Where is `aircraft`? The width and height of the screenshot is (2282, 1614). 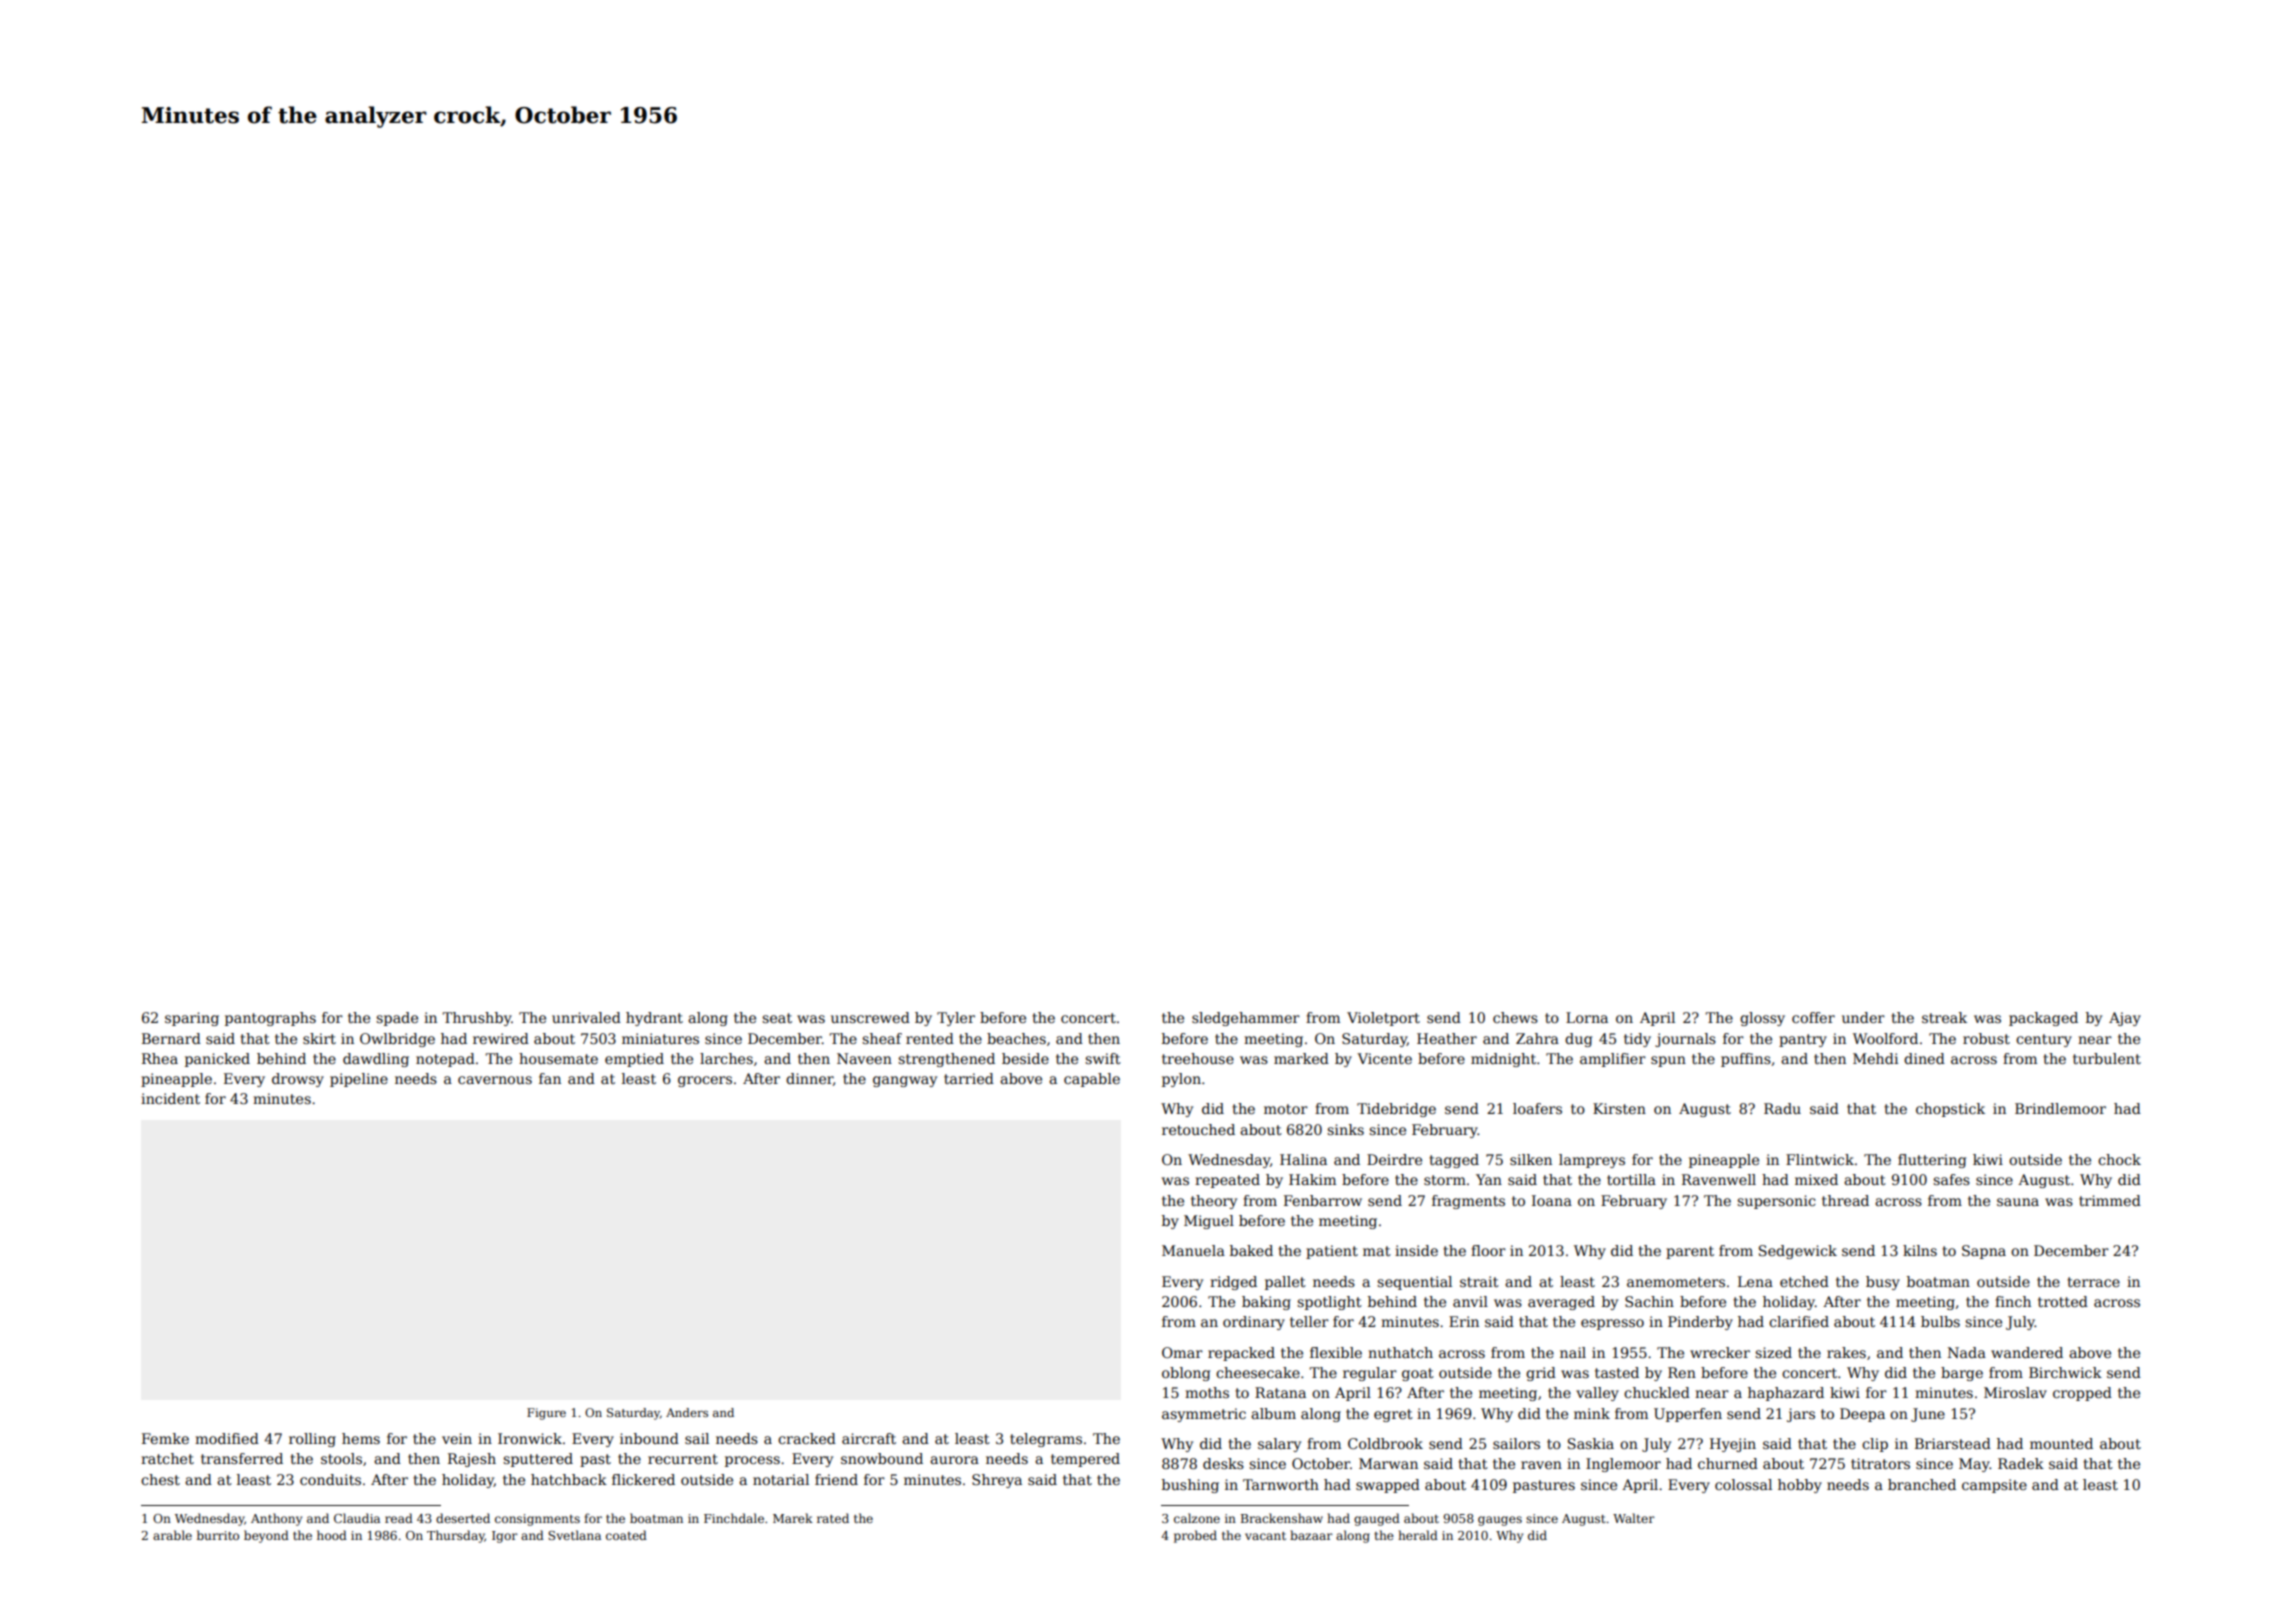 aircraft is located at coordinates (869, 1438).
